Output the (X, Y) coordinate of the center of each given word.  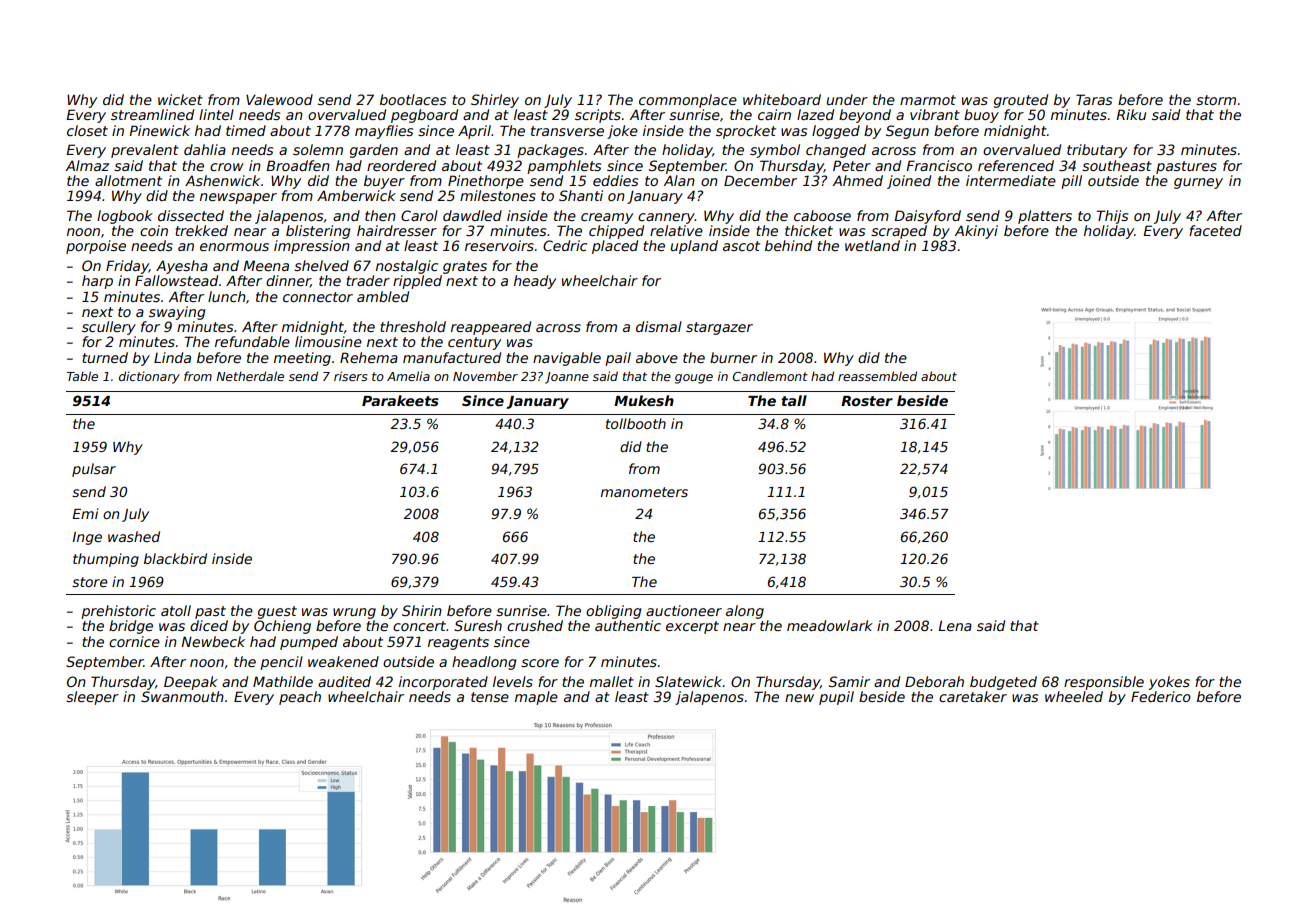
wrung (354, 613)
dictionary (149, 377)
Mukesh (644, 400)
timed (246, 130)
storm (1216, 100)
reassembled (877, 376)
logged (836, 132)
